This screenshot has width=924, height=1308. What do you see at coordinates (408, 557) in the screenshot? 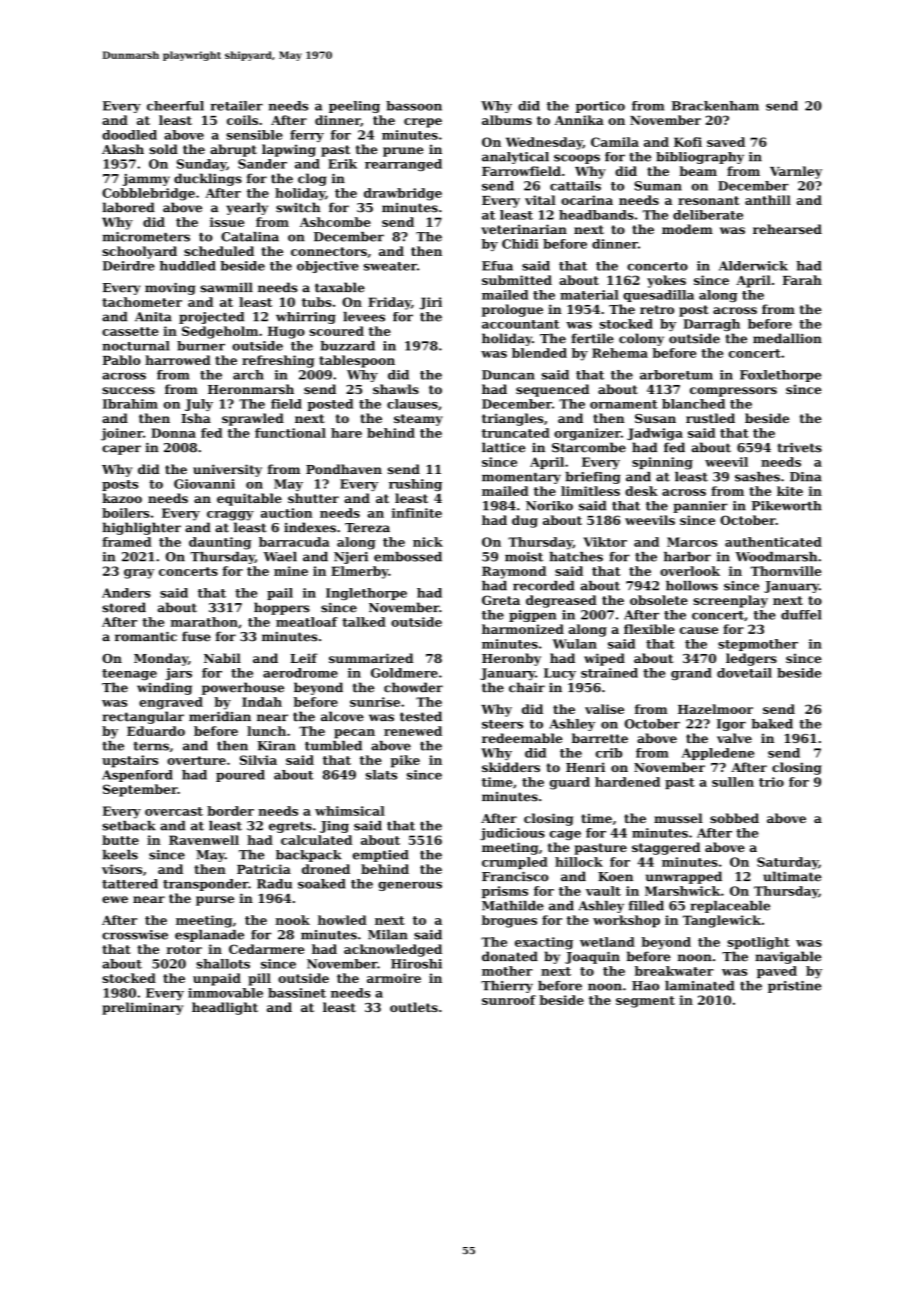
I see `embossed` at bounding box center [408, 557].
